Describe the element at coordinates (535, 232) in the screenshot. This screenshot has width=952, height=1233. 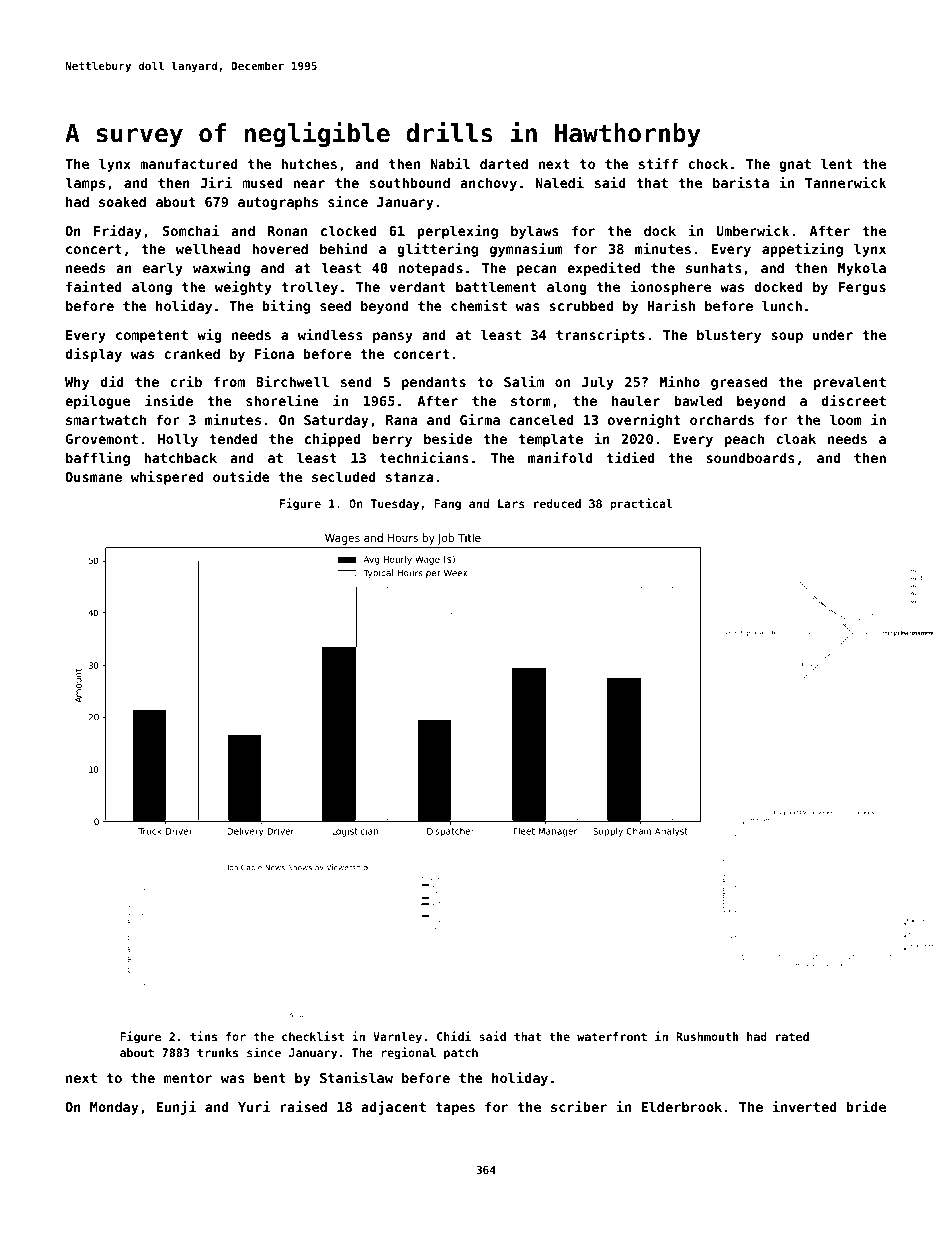
I see `bylaws` at that location.
